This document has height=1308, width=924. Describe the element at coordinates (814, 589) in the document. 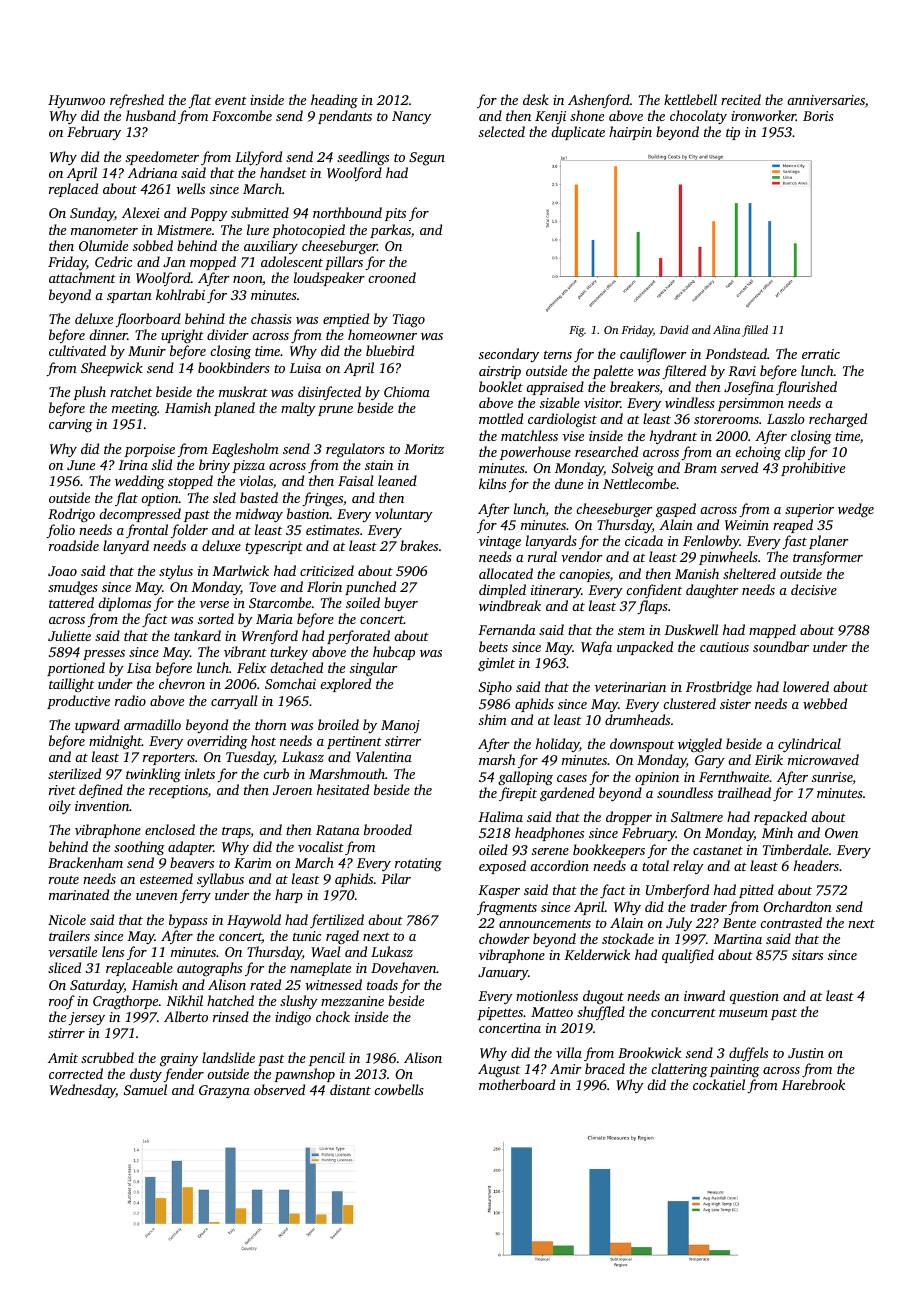

I see `decisive` at that location.
